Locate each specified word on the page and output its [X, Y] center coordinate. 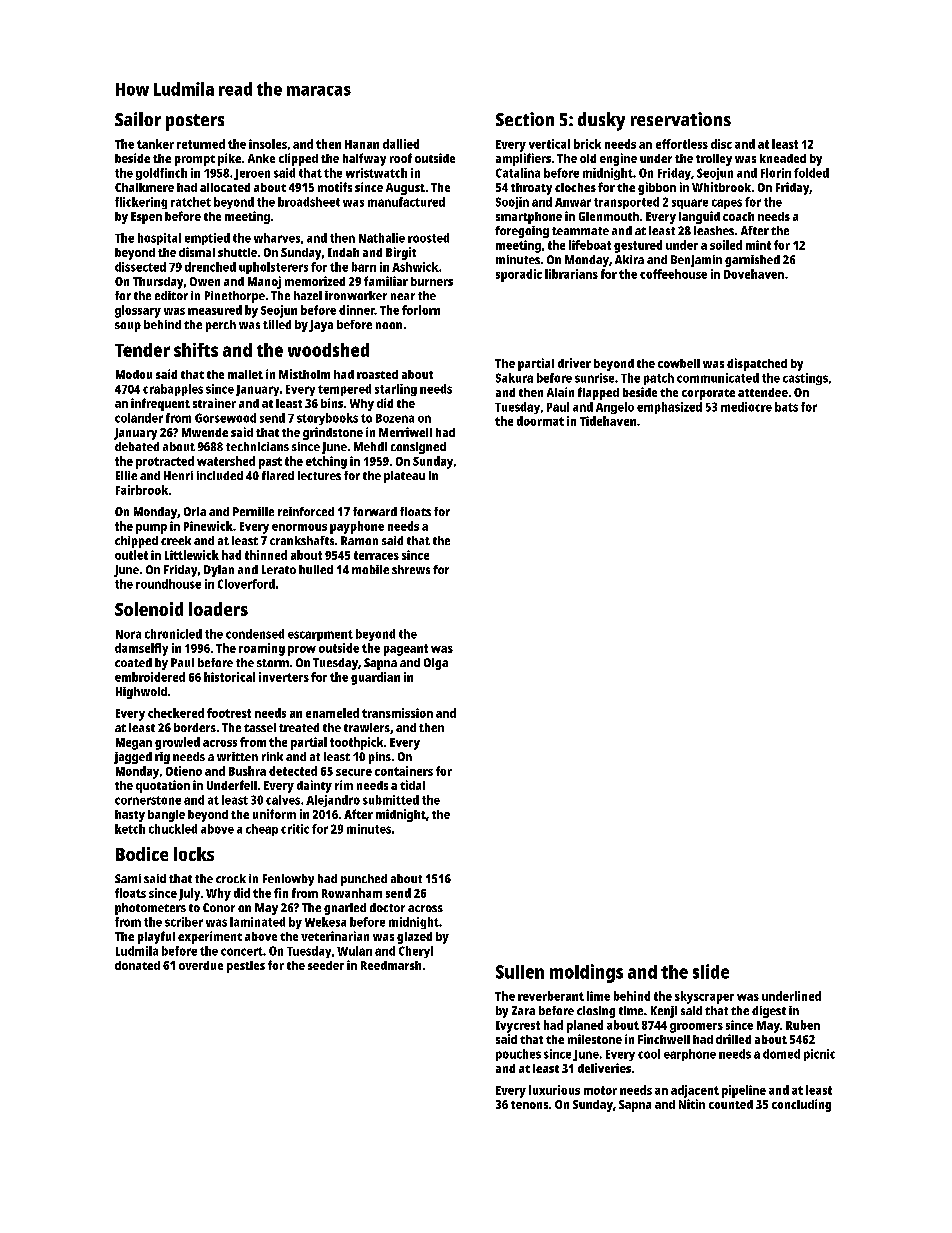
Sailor [138, 119]
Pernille [253, 511]
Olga [436, 664]
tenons [529, 1105]
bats [786, 407]
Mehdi [370, 446]
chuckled [173, 829]
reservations [681, 119]
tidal [412, 785]
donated [137, 965]
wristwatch [376, 173]
